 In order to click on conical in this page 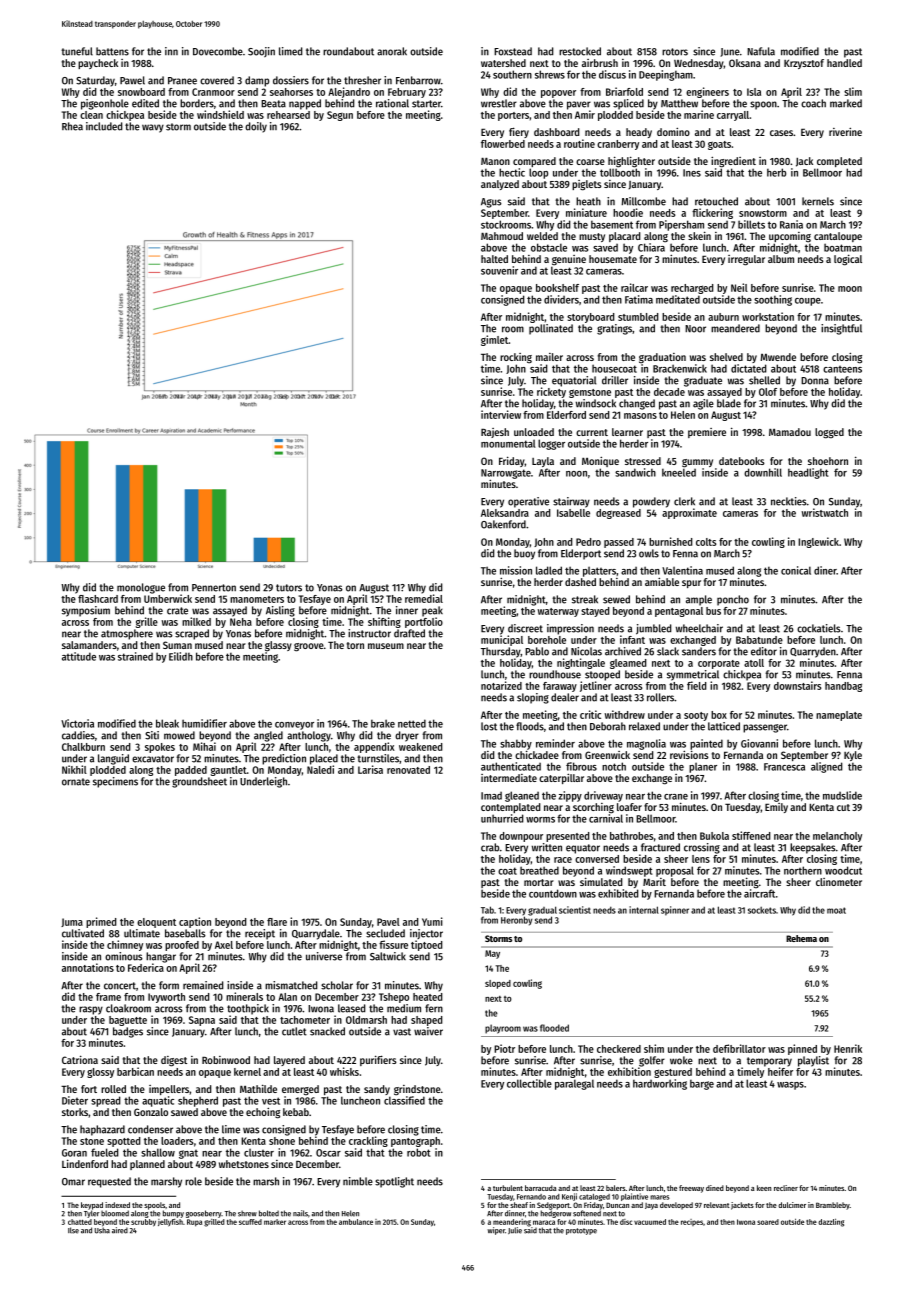, I will do `click(796, 570)`.
